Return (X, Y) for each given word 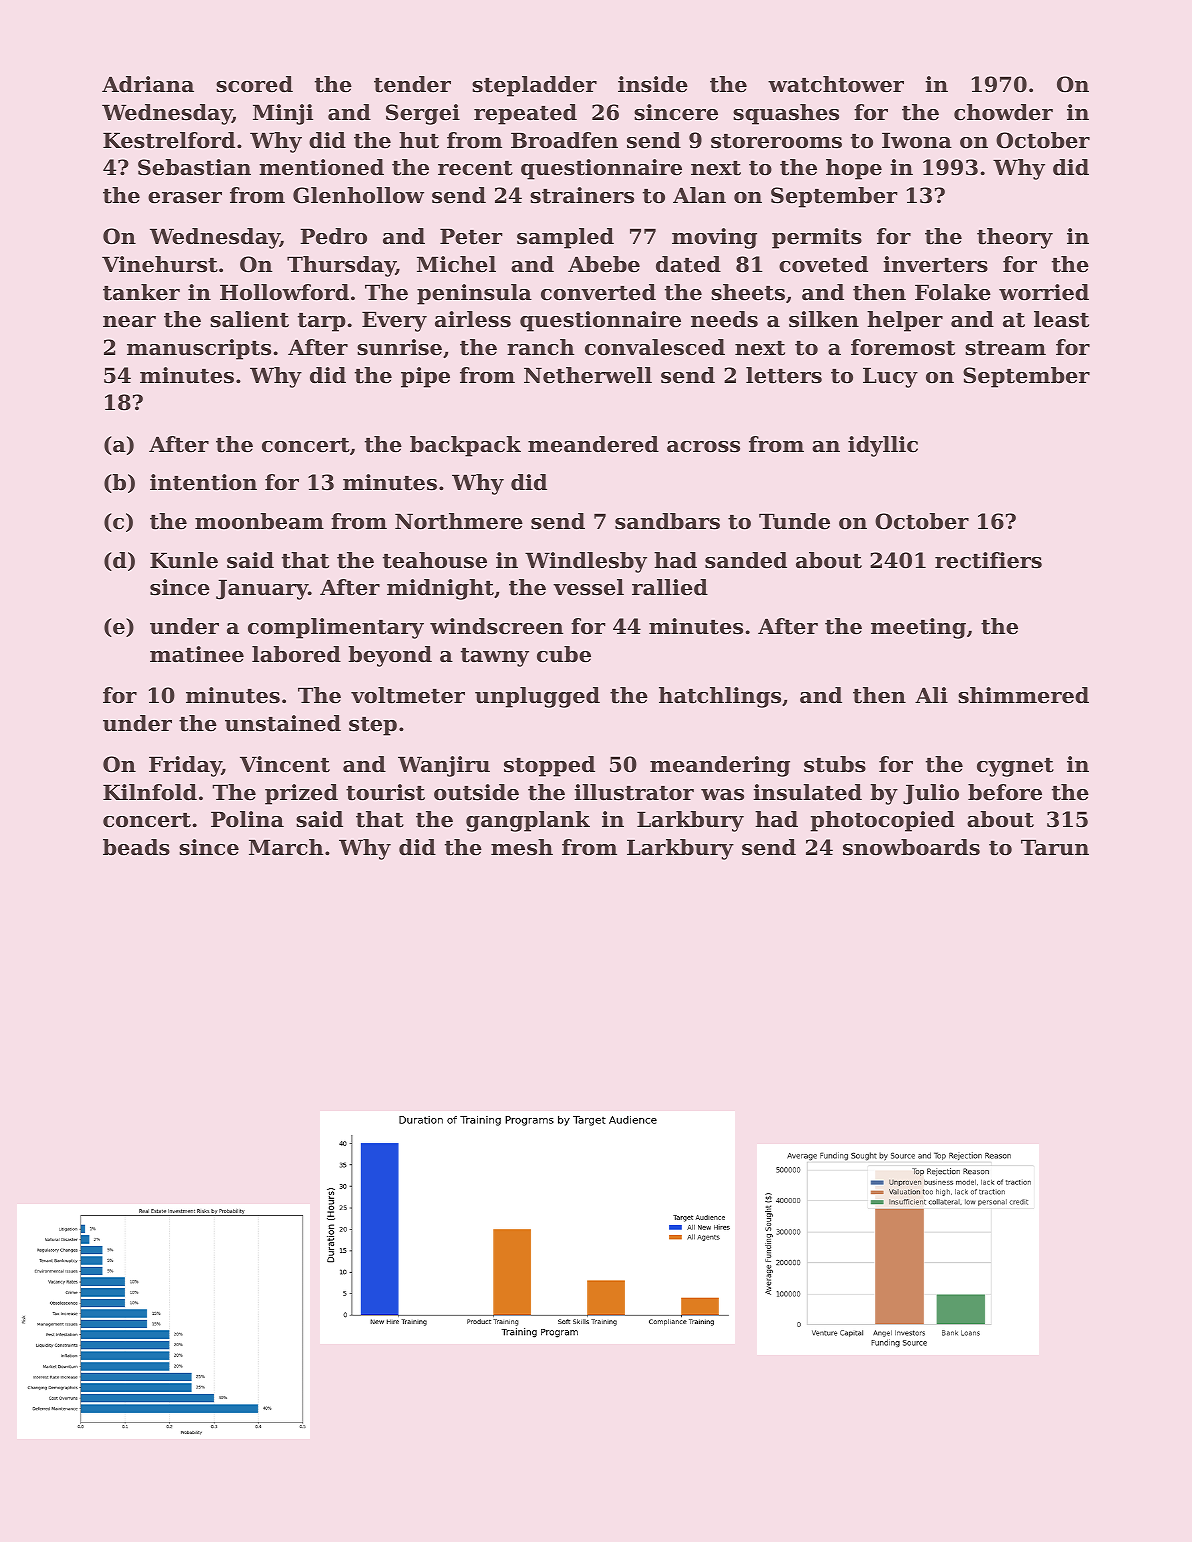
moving (714, 238)
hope (854, 169)
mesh (522, 847)
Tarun (1055, 847)
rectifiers (988, 560)
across (703, 447)
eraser (185, 198)
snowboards (911, 847)
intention (203, 482)
